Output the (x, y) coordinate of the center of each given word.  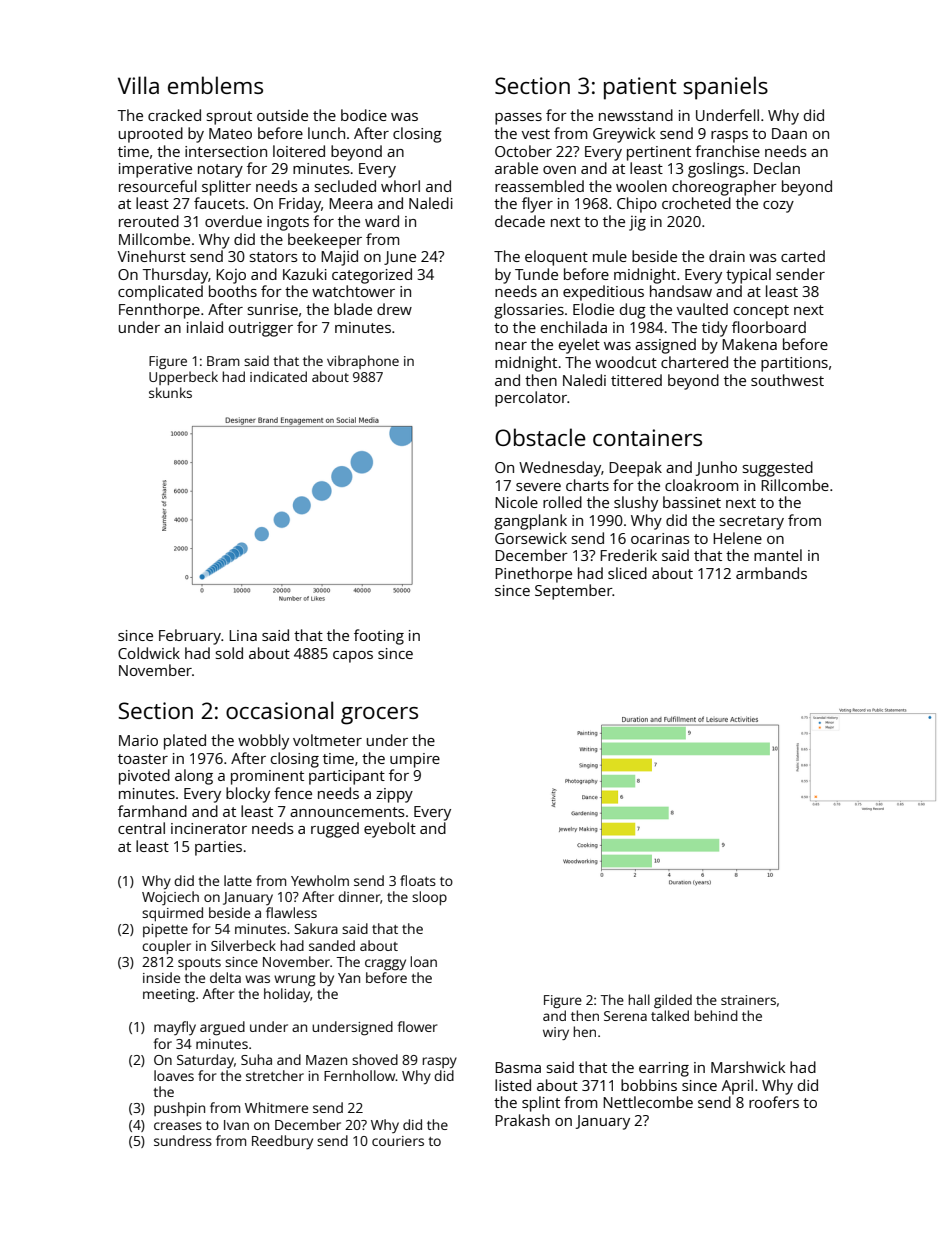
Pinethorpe (533, 575)
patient (640, 88)
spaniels (725, 88)
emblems (215, 85)
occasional (279, 710)
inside (161, 977)
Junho (716, 468)
